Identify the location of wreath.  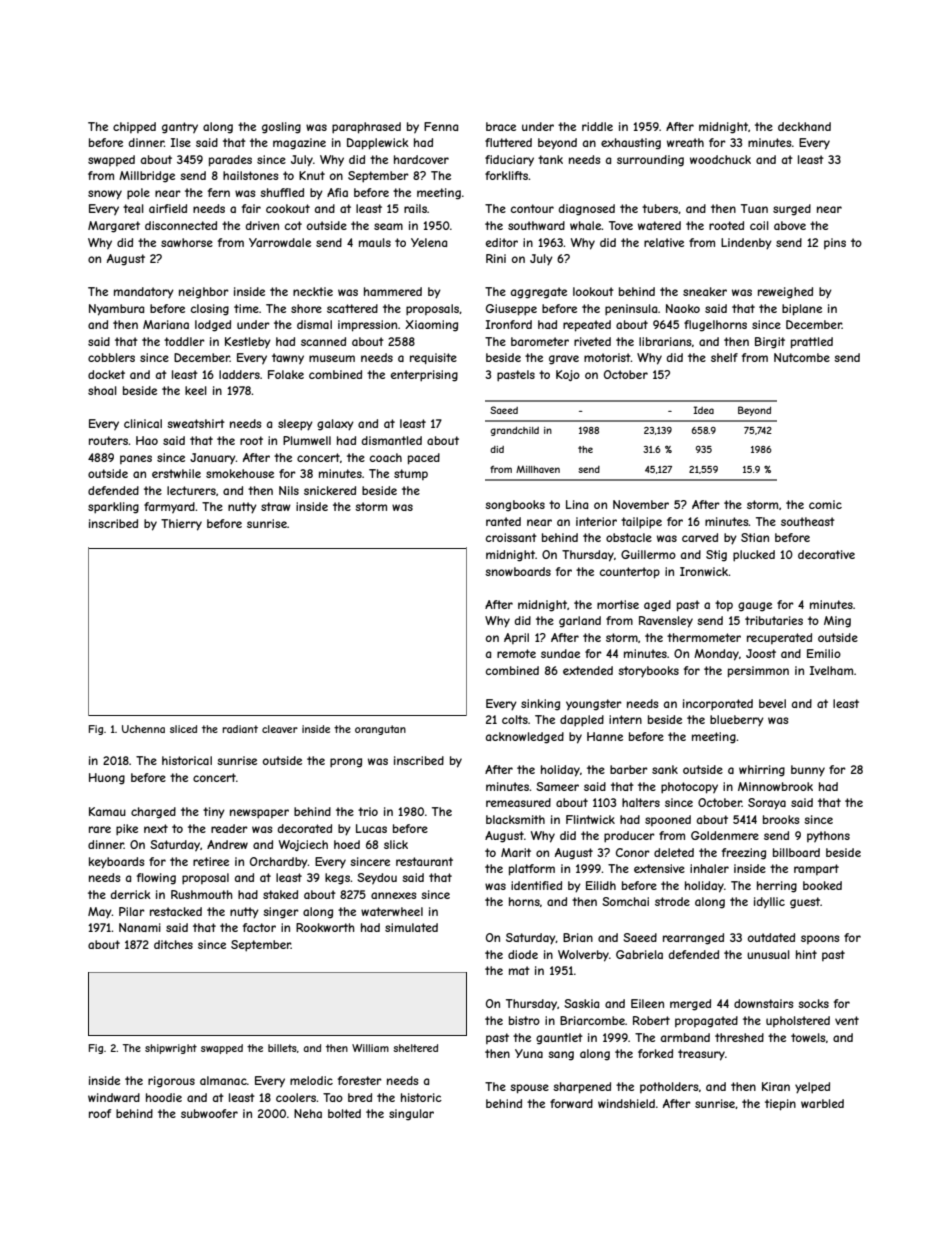
(685, 142).
